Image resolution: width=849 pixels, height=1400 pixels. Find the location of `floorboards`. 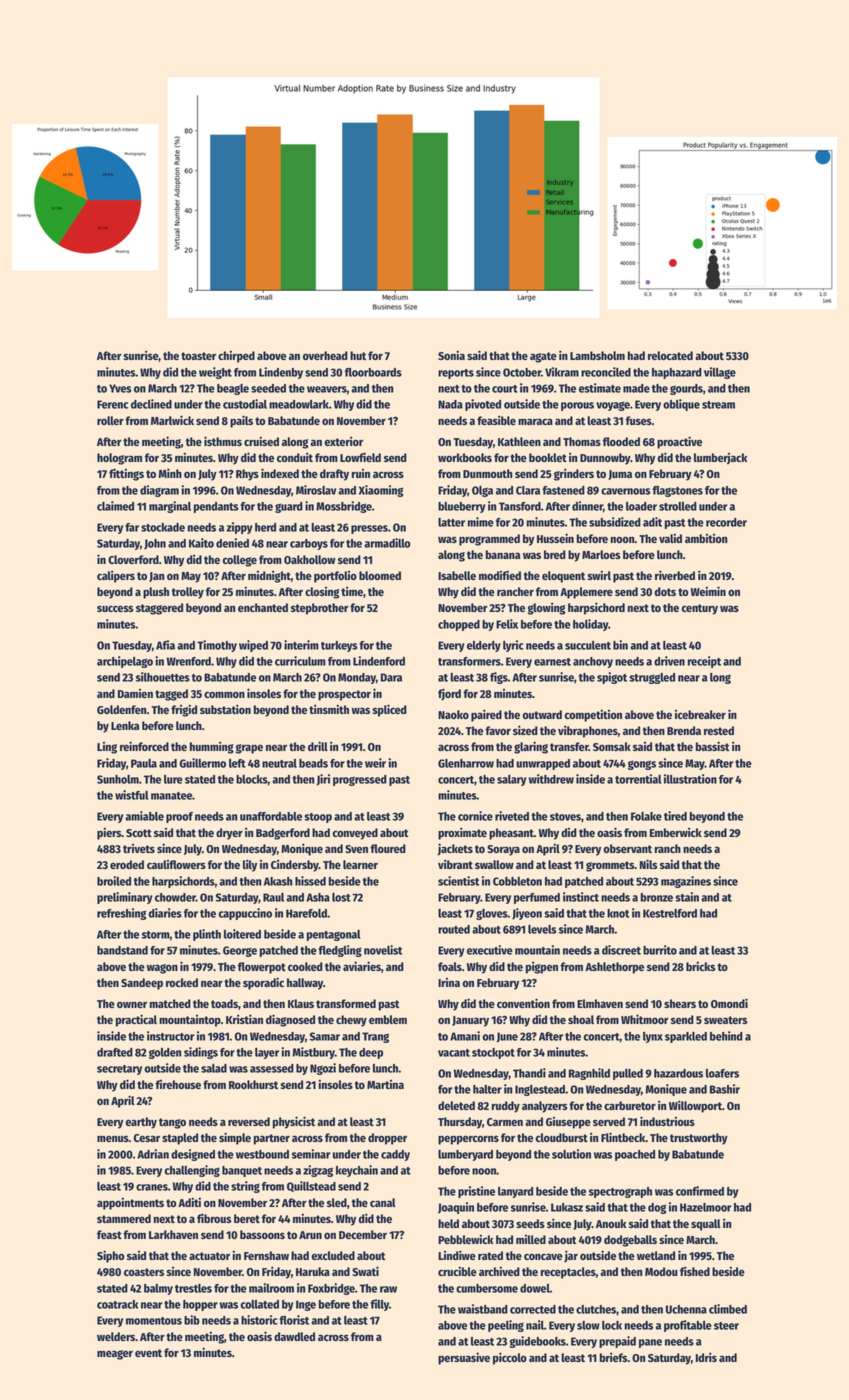

floorboards is located at coordinates (373, 372).
